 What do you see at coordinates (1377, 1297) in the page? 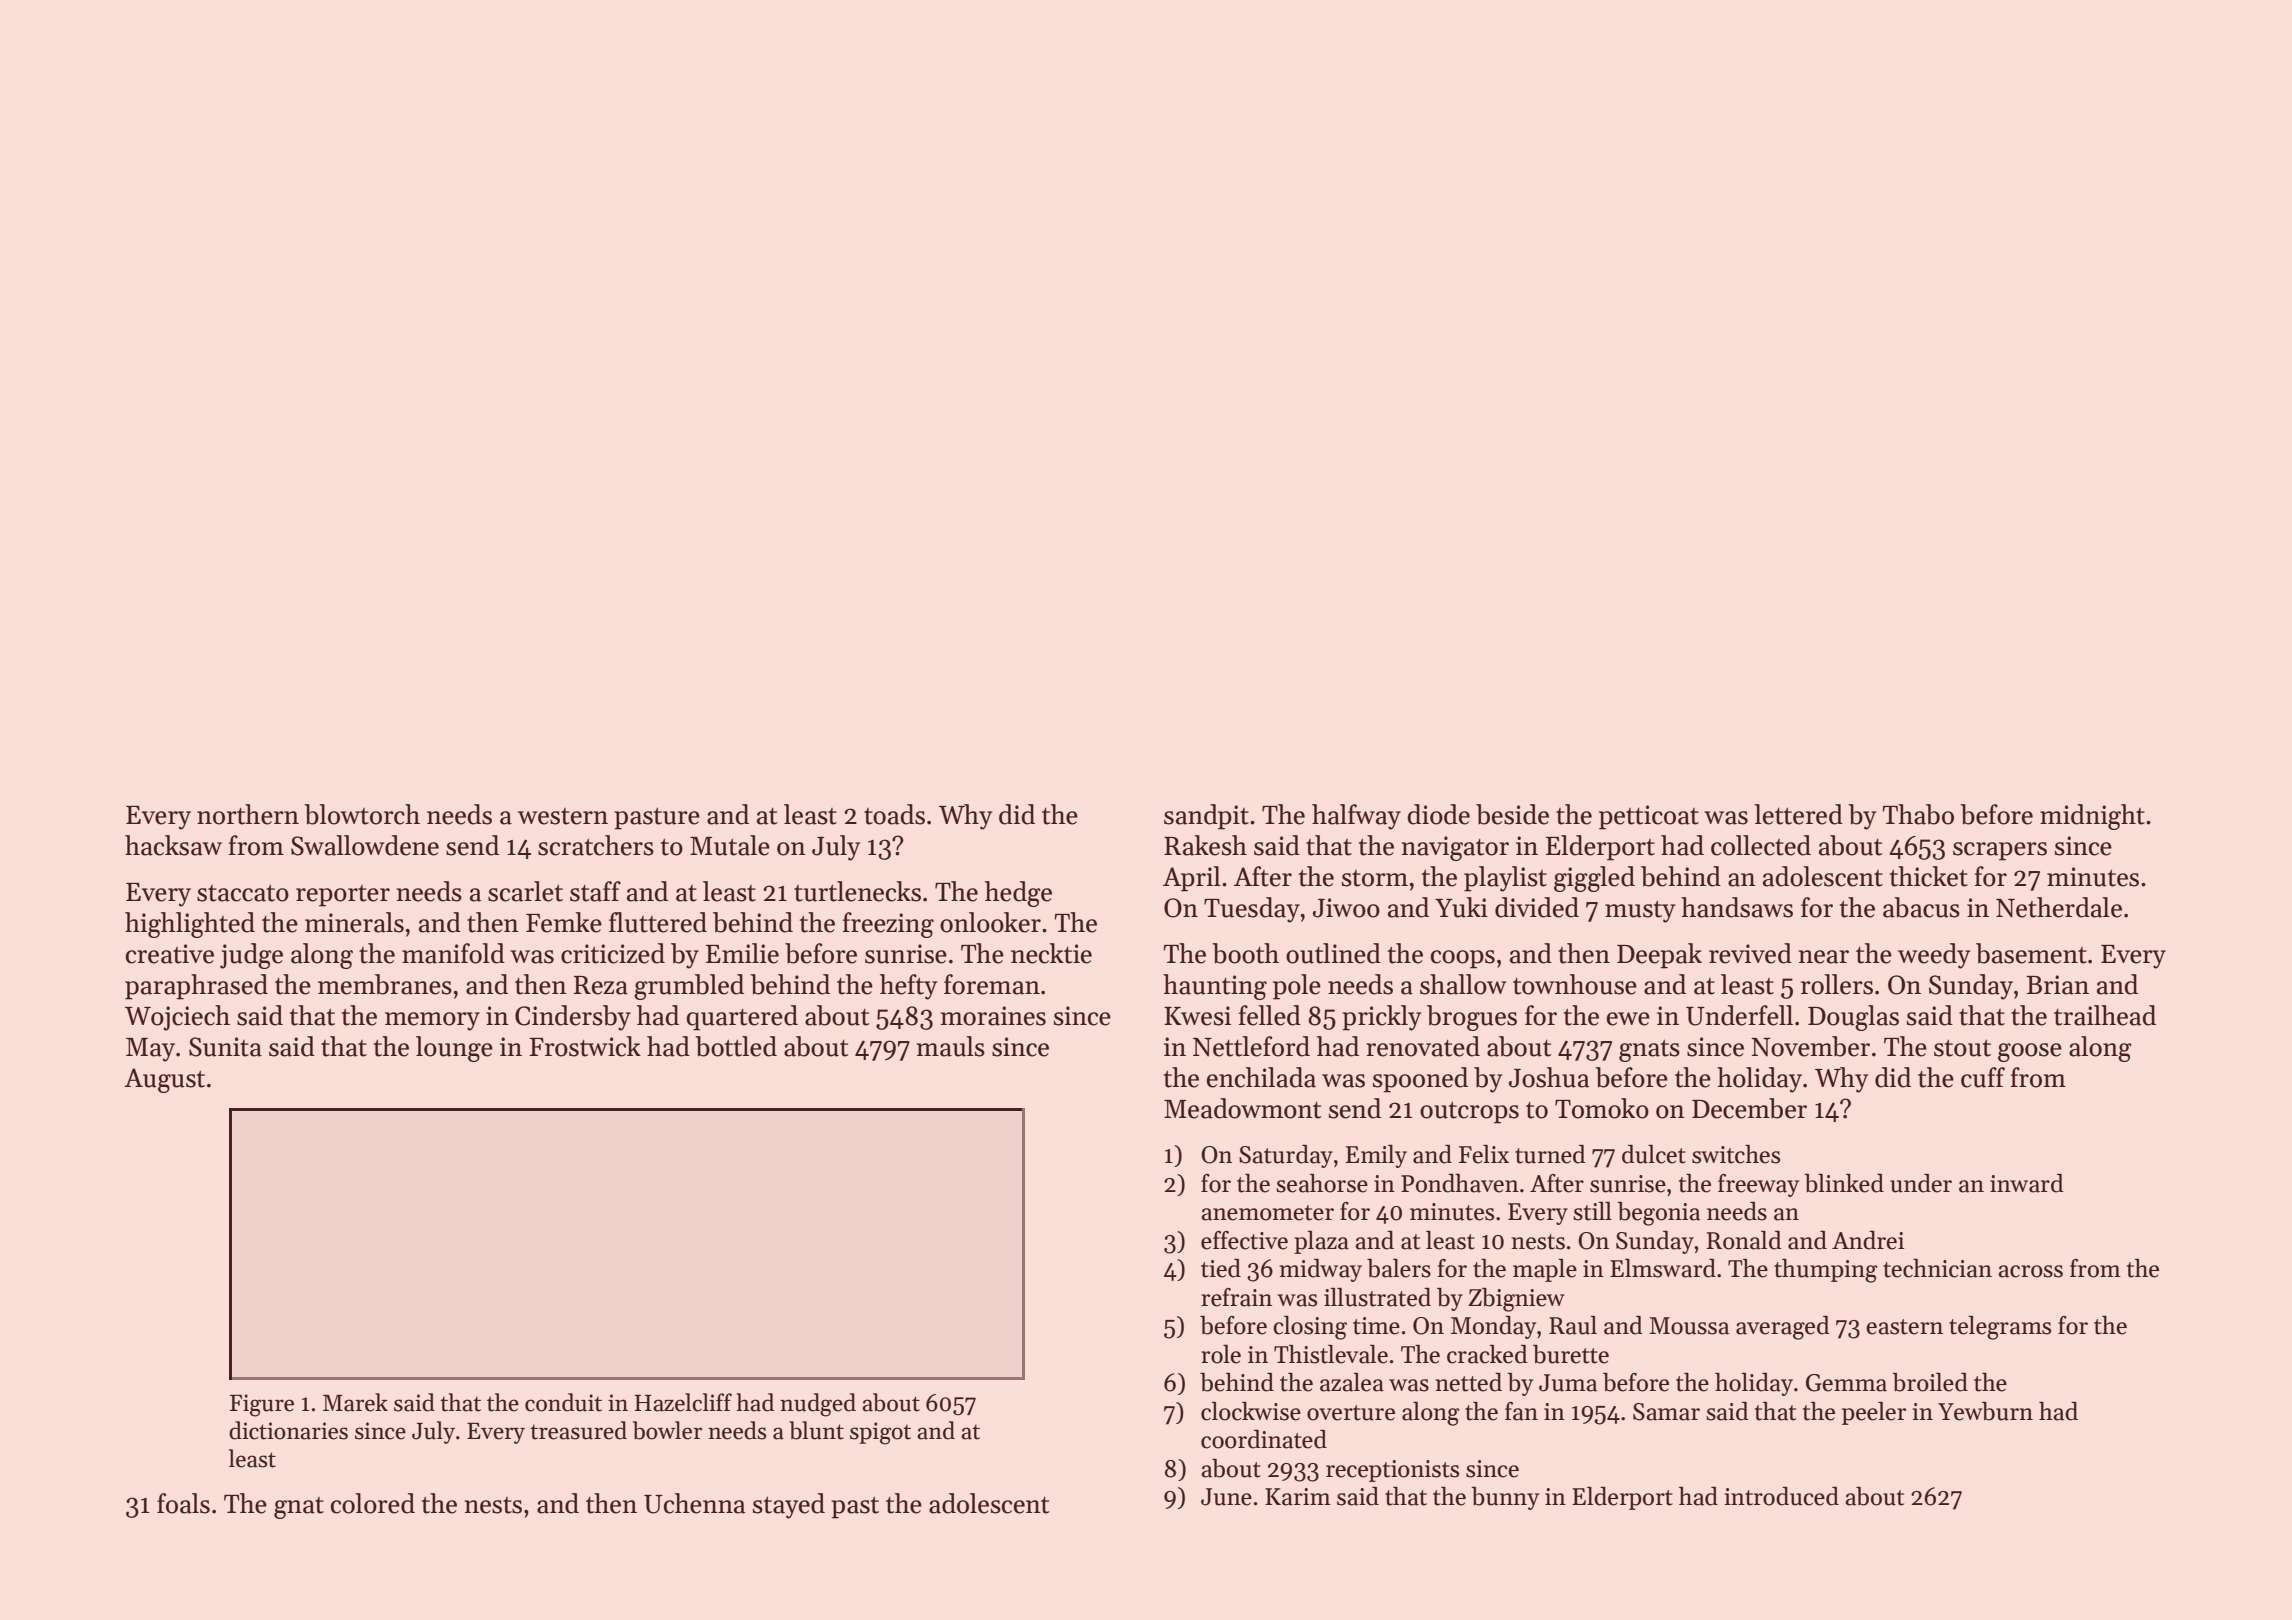
I see `illustrated` at bounding box center [1377, 1297].
